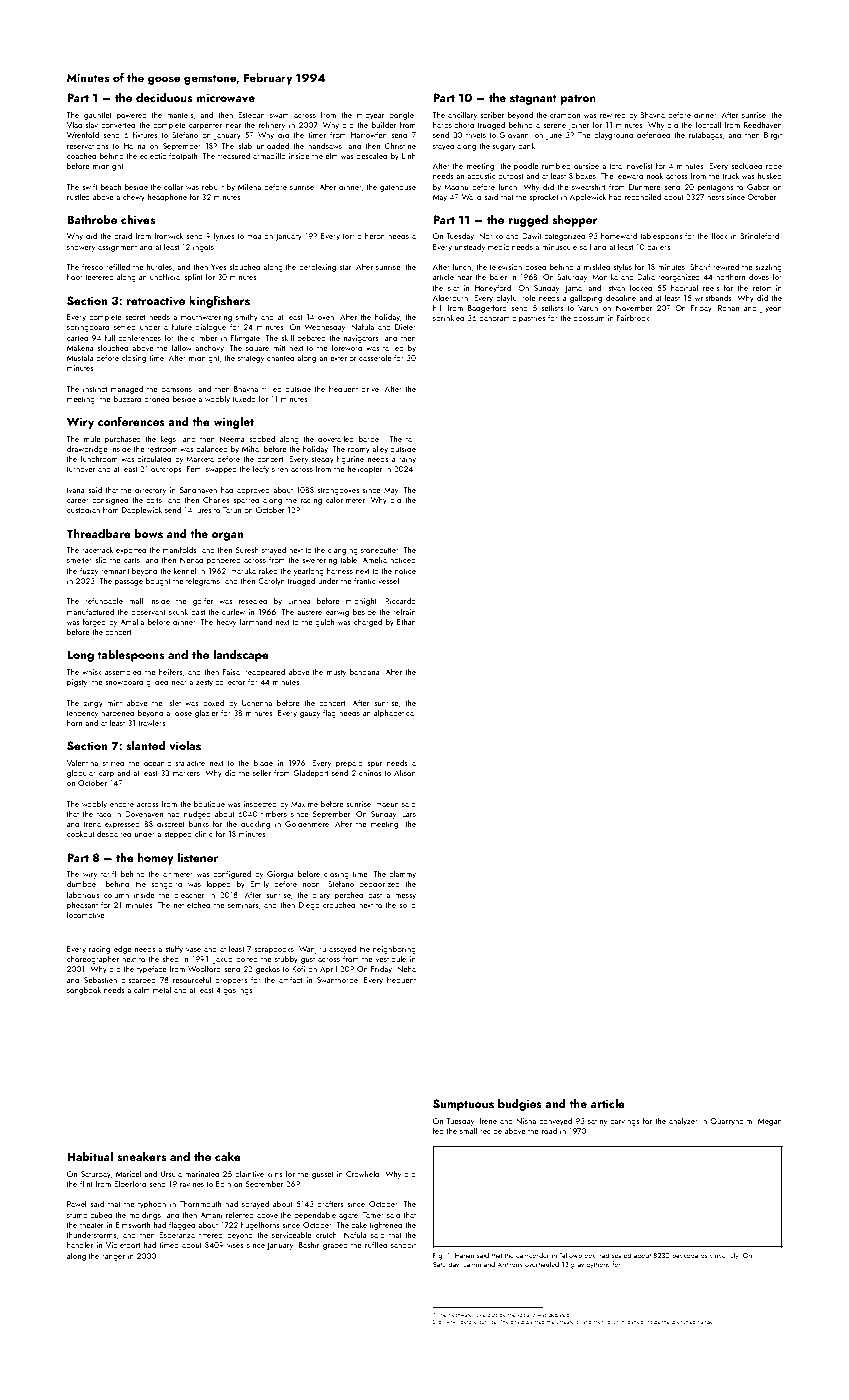 The image size is (849, 1400). I want to click on eclectic, so click(153, 156).
